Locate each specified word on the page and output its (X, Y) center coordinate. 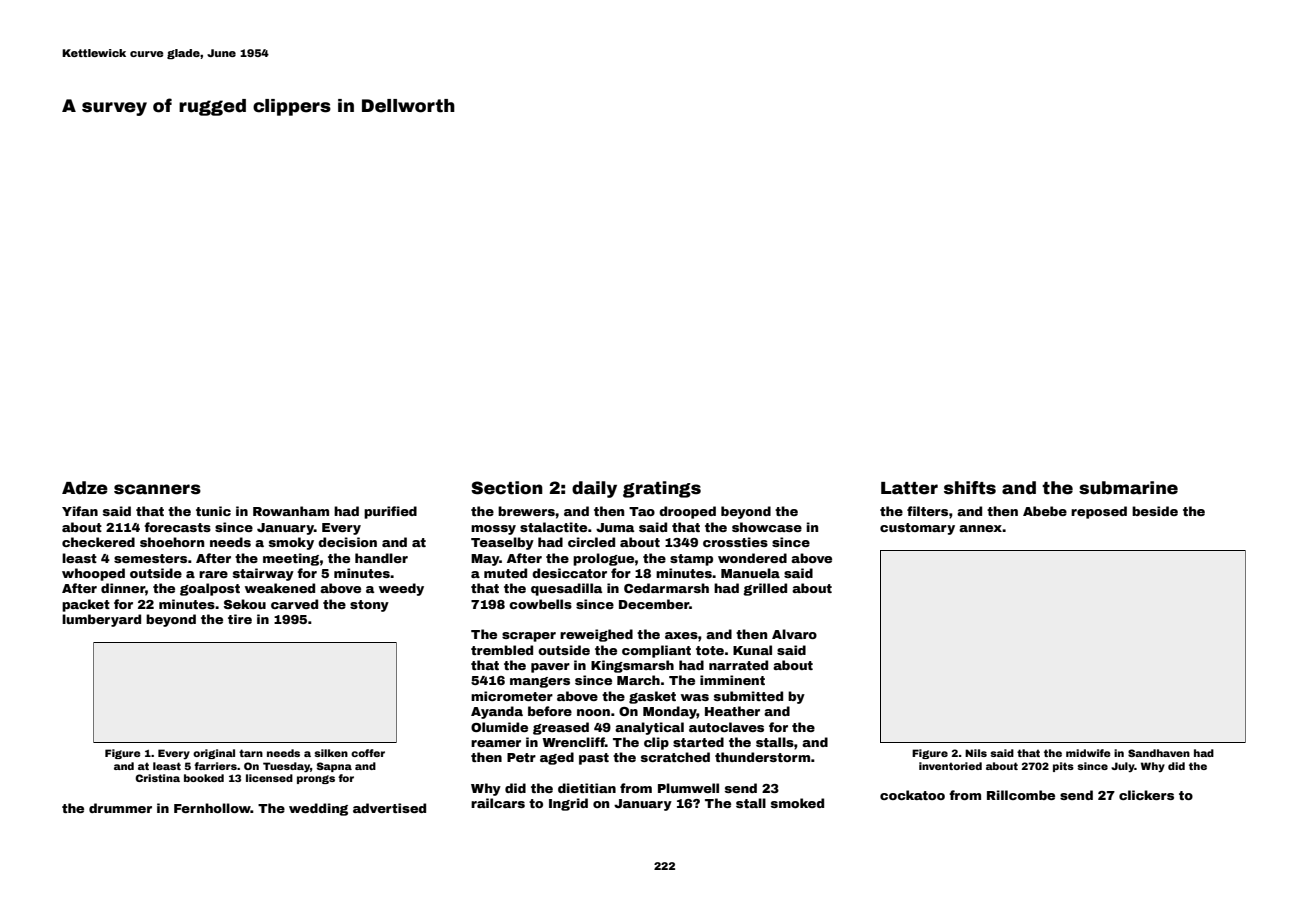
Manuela (750, 573)
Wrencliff (573, 742)
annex (980, 528)
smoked (797, 803)
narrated (738, 665)
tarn (251, 753)
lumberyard (101, 620)
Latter (909, 488)
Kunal (752, 650)
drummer (120, 808)
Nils (976, 753)
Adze (85, 488)
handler (381, 558)
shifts (970, 488)
